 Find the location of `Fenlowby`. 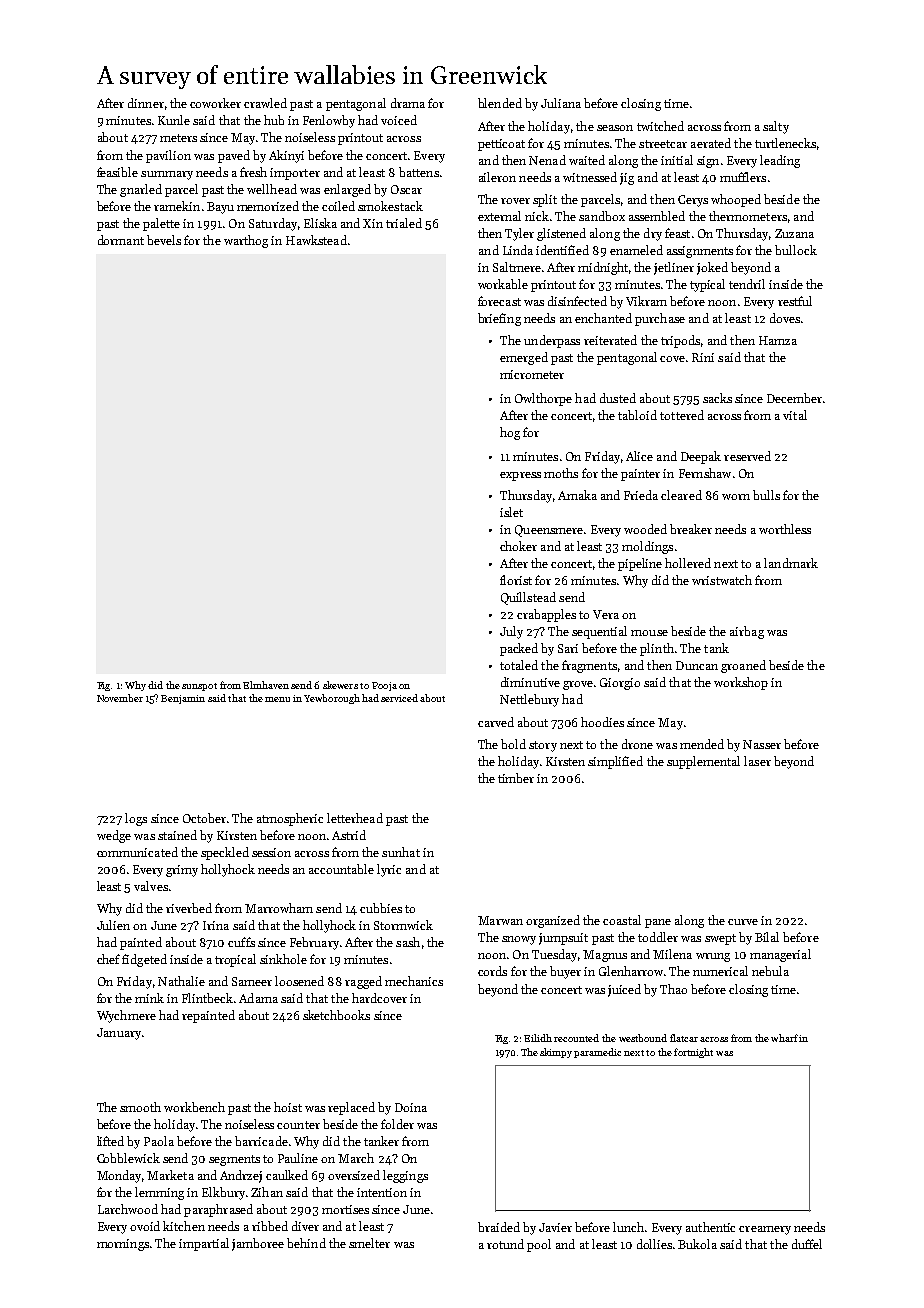

Fenlowby is located at coordinates (329, 121).
